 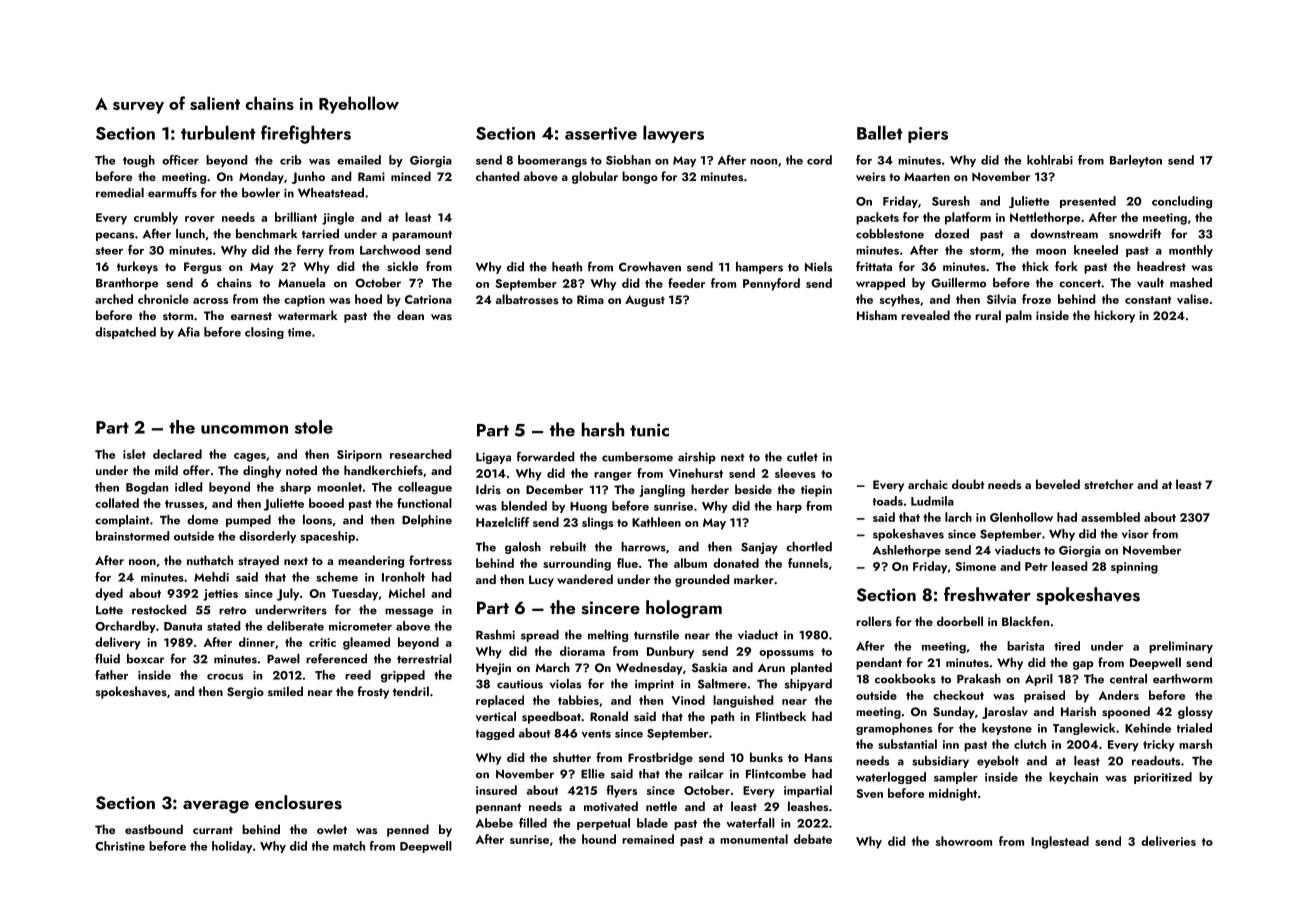 I want to click on archaic, so click(x=928, y=484).
